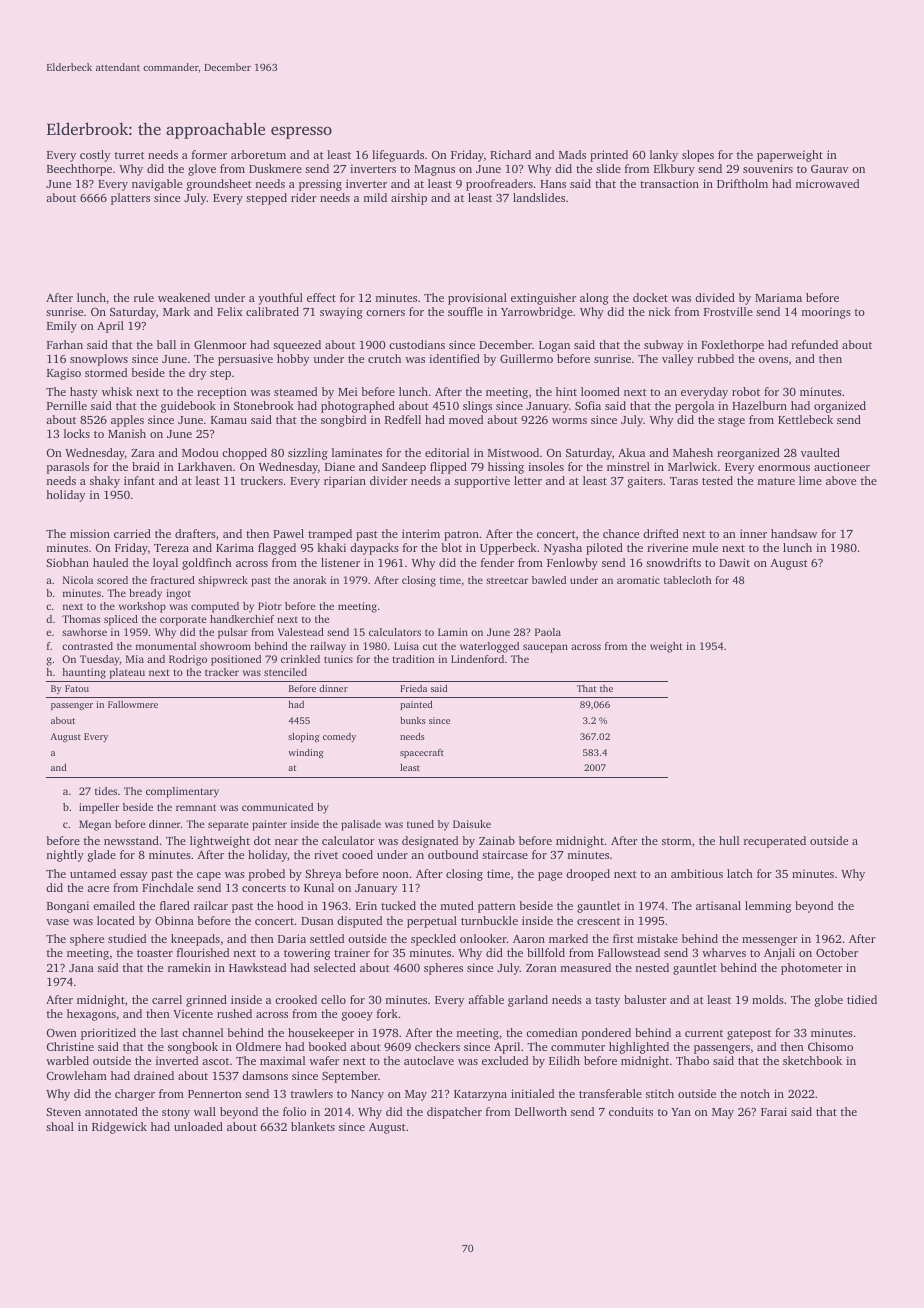 The image size is (924, 1308). Describe the element at coordinates (664, 156) in the image. I see `lanky` at that location.
